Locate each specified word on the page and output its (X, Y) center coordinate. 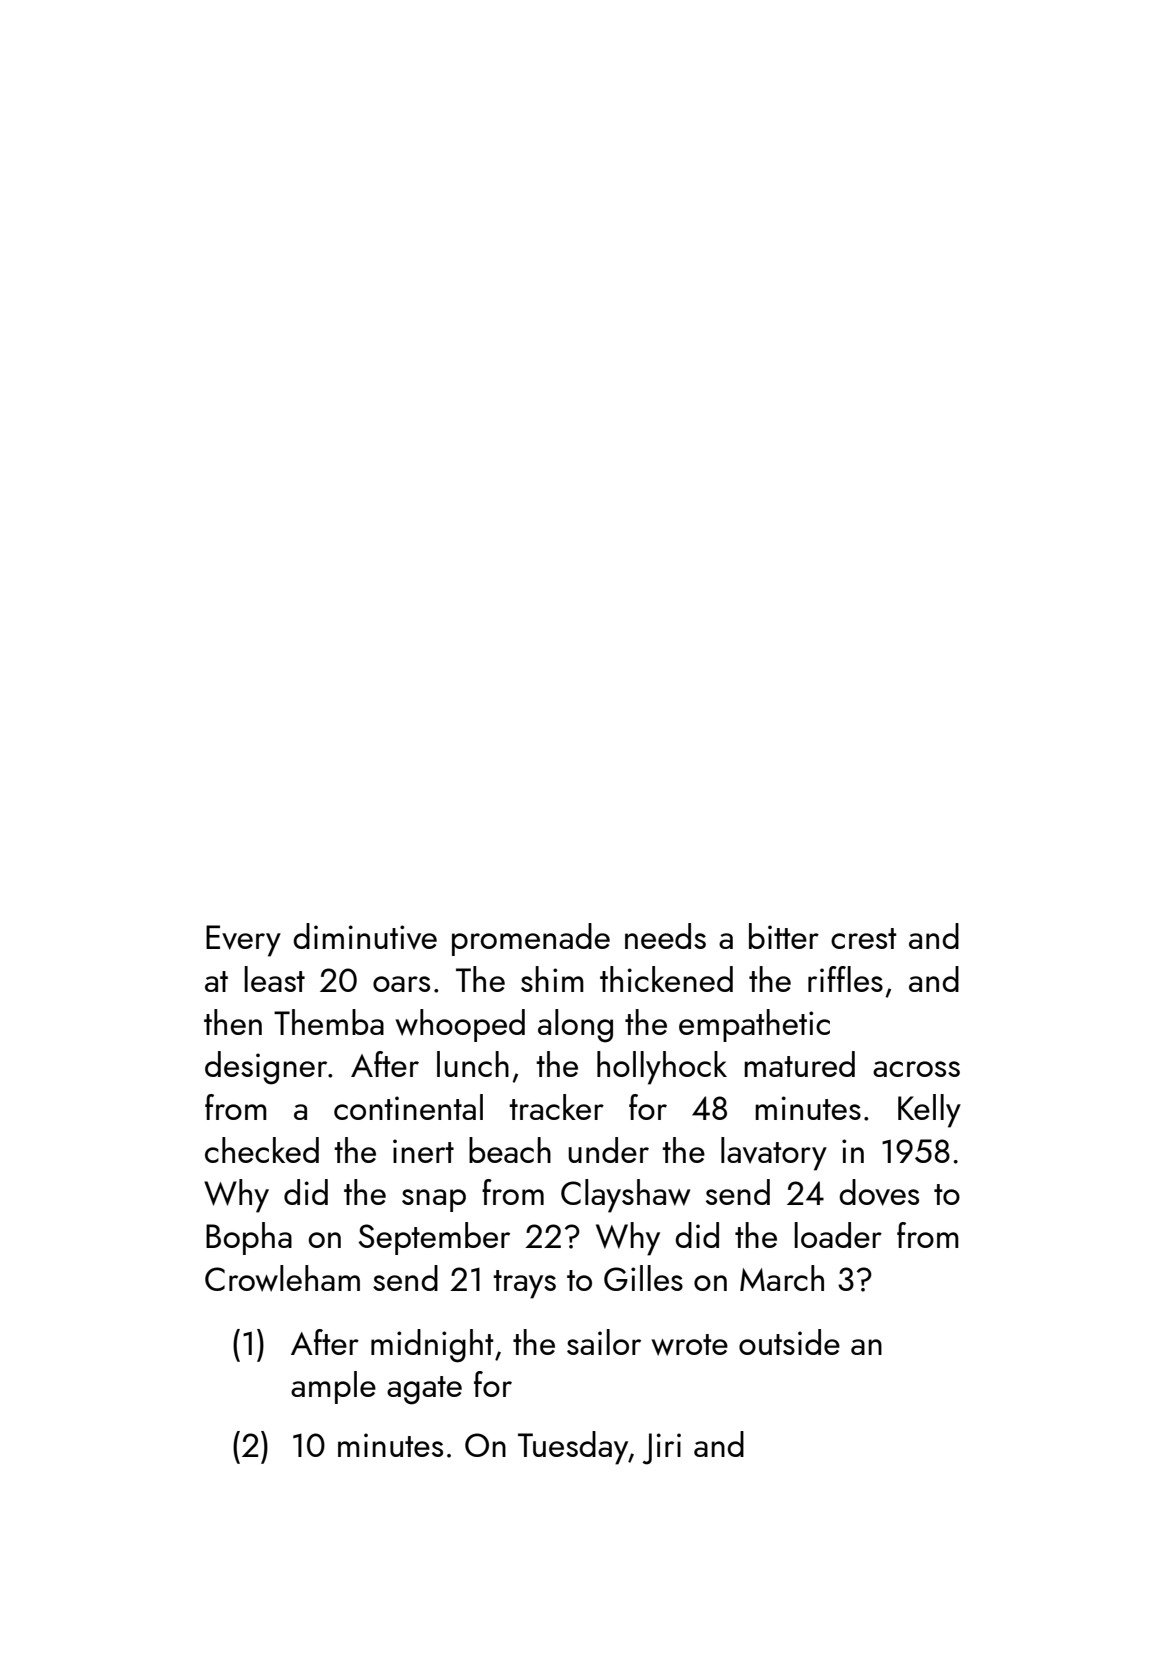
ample (333, 1387)
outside (789, 1342)
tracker (556, 1107)
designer (266, 1068)
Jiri (661, 1449)
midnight (432, 1346)
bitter (784, 936)
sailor (604, 1342)
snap (434, 1200)
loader (838, 1235)
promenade (531, 939)
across (916, 1069)
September (434, 1238)
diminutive (365, 936)
